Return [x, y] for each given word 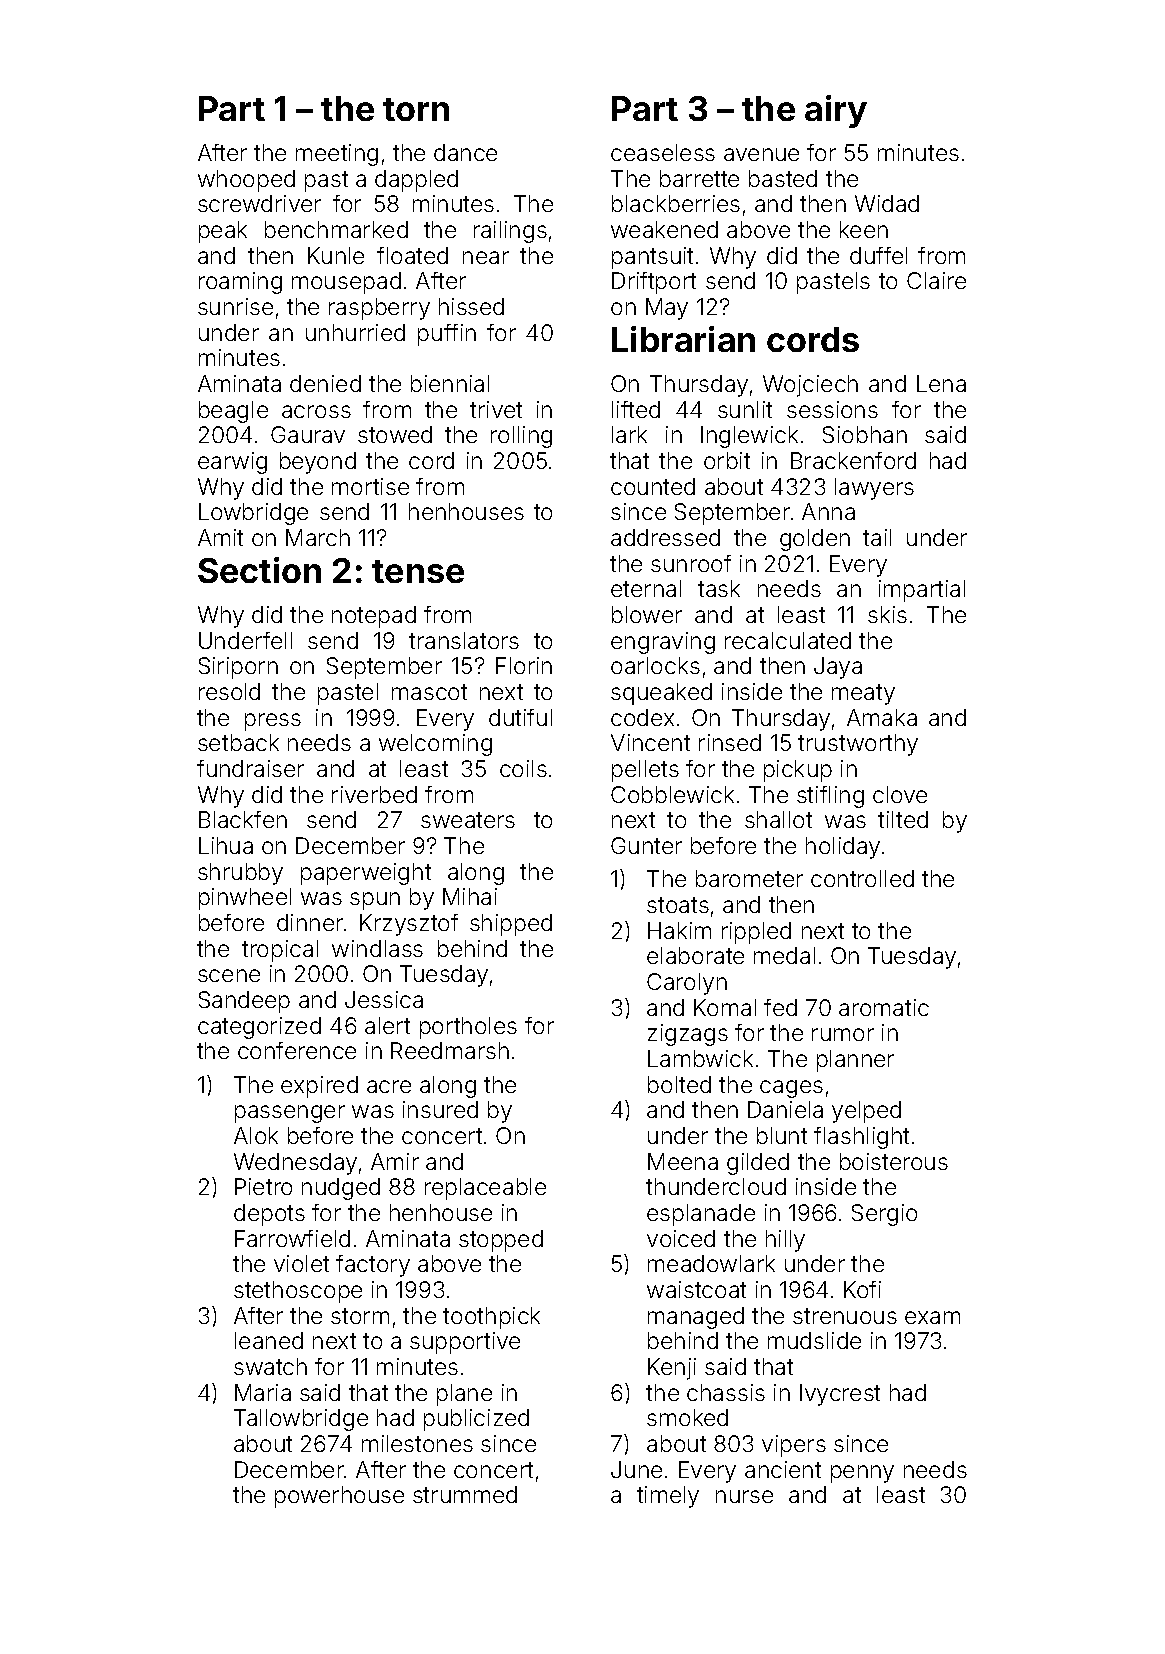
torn [416, 109]
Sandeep [244, 1002]
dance [465, 152]
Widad [887, 203]
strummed [465, 1494]
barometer [749, 878]
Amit [220, 537]
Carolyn [687, 984]
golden [815, 540]
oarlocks [655, 665]
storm [360, 1316]
